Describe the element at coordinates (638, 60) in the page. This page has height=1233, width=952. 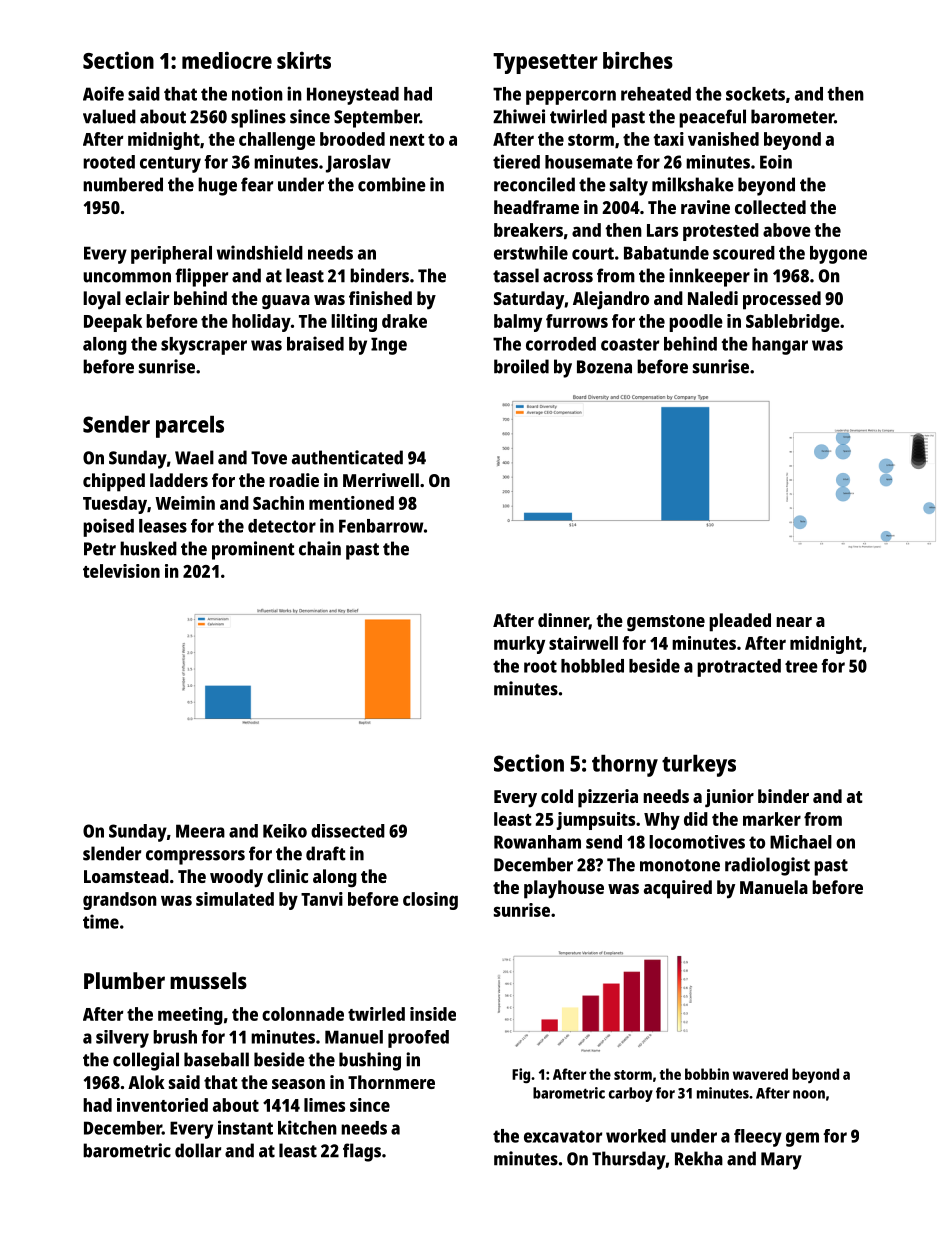
I see `birches` at that location.
